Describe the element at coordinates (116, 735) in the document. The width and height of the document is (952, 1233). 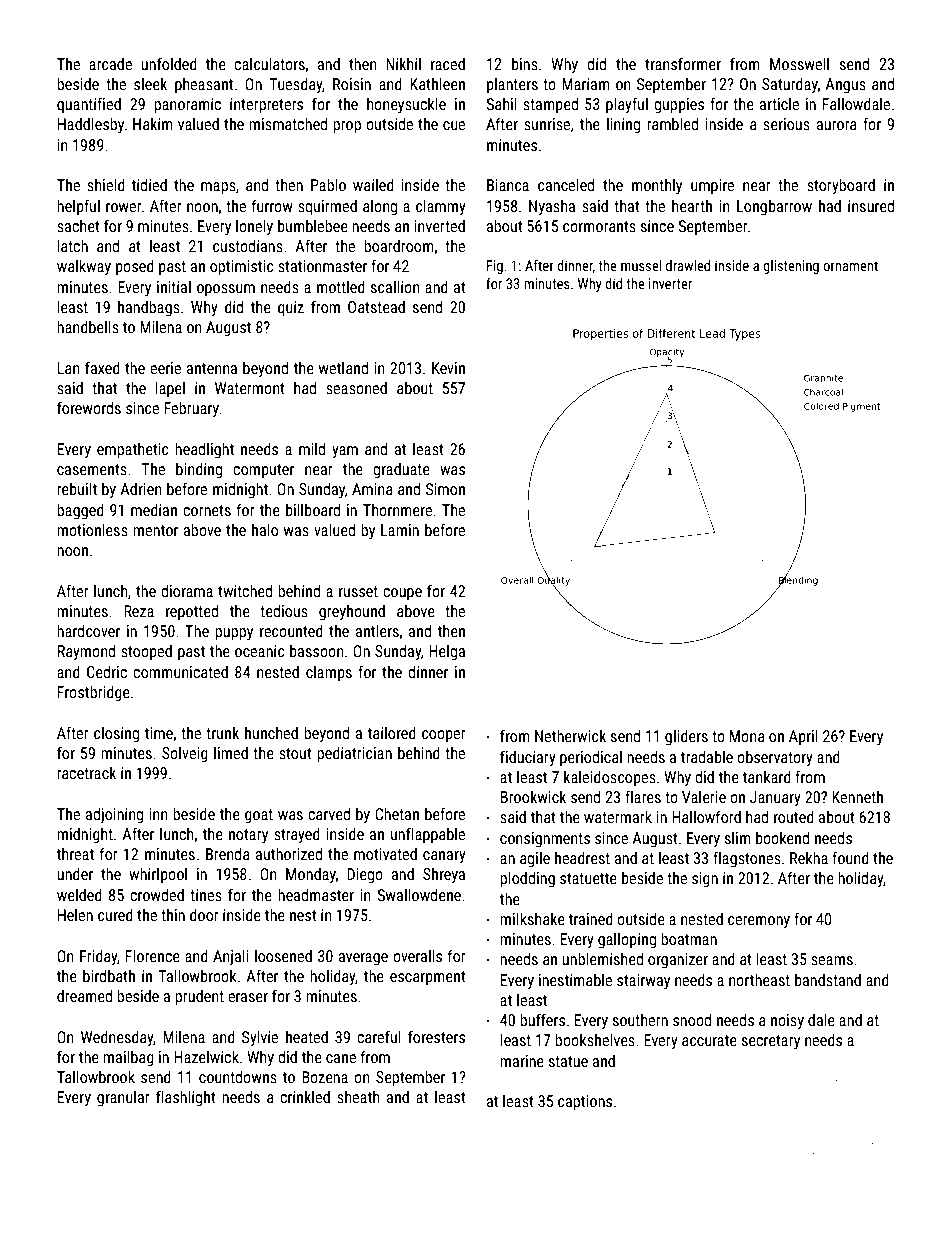
I see `closing` at that location.
